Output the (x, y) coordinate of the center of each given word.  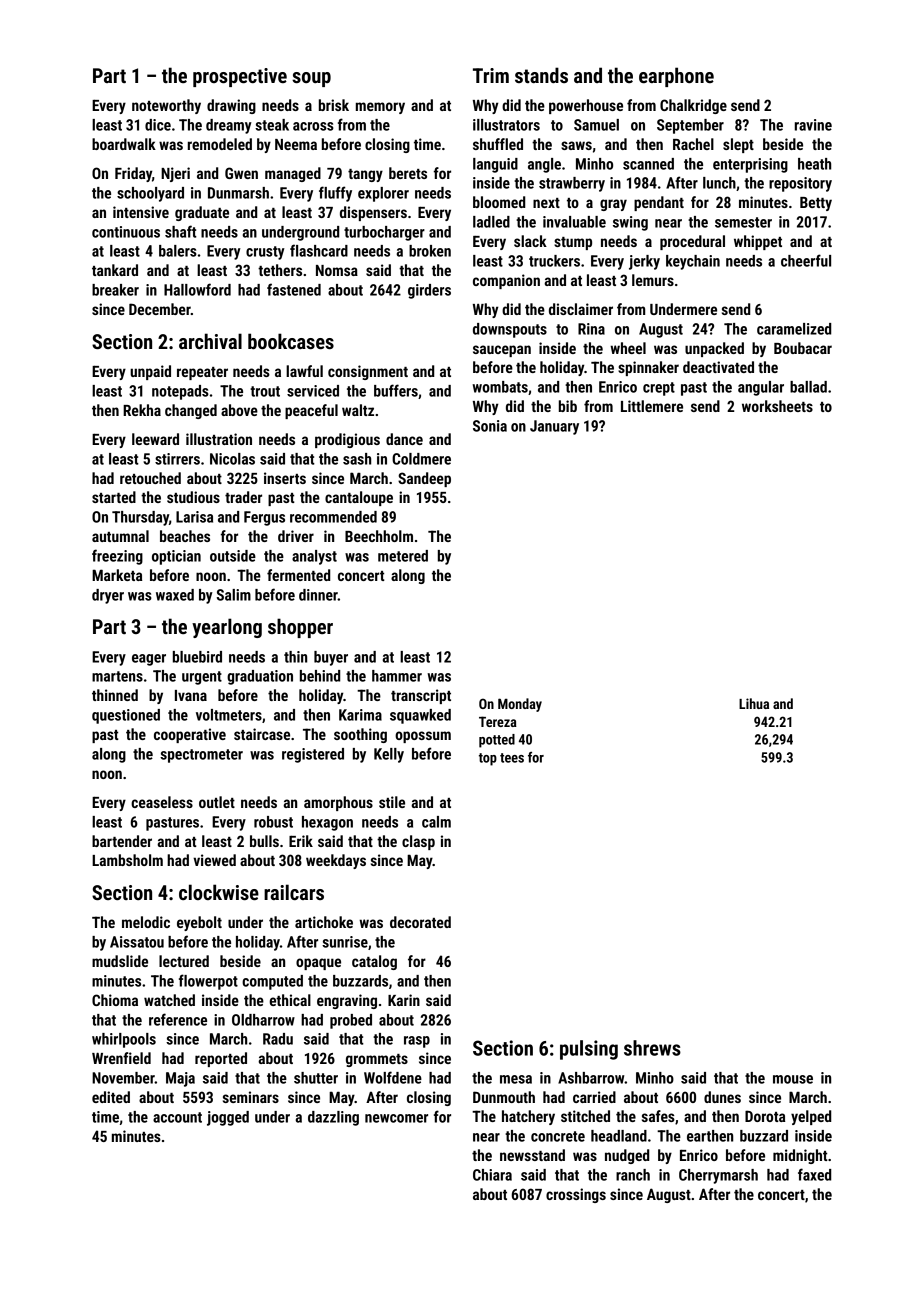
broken (430, 251)
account (177, 1117)
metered (403, 556)
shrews (652, 1048)
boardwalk (124, 144)
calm (436, 822)
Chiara (492, 1175)
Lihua (754, 703)
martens (117, 676)
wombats (500, 387)
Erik (301, 841)
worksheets (777, 406)
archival (210, 341)
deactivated (718, 367)
